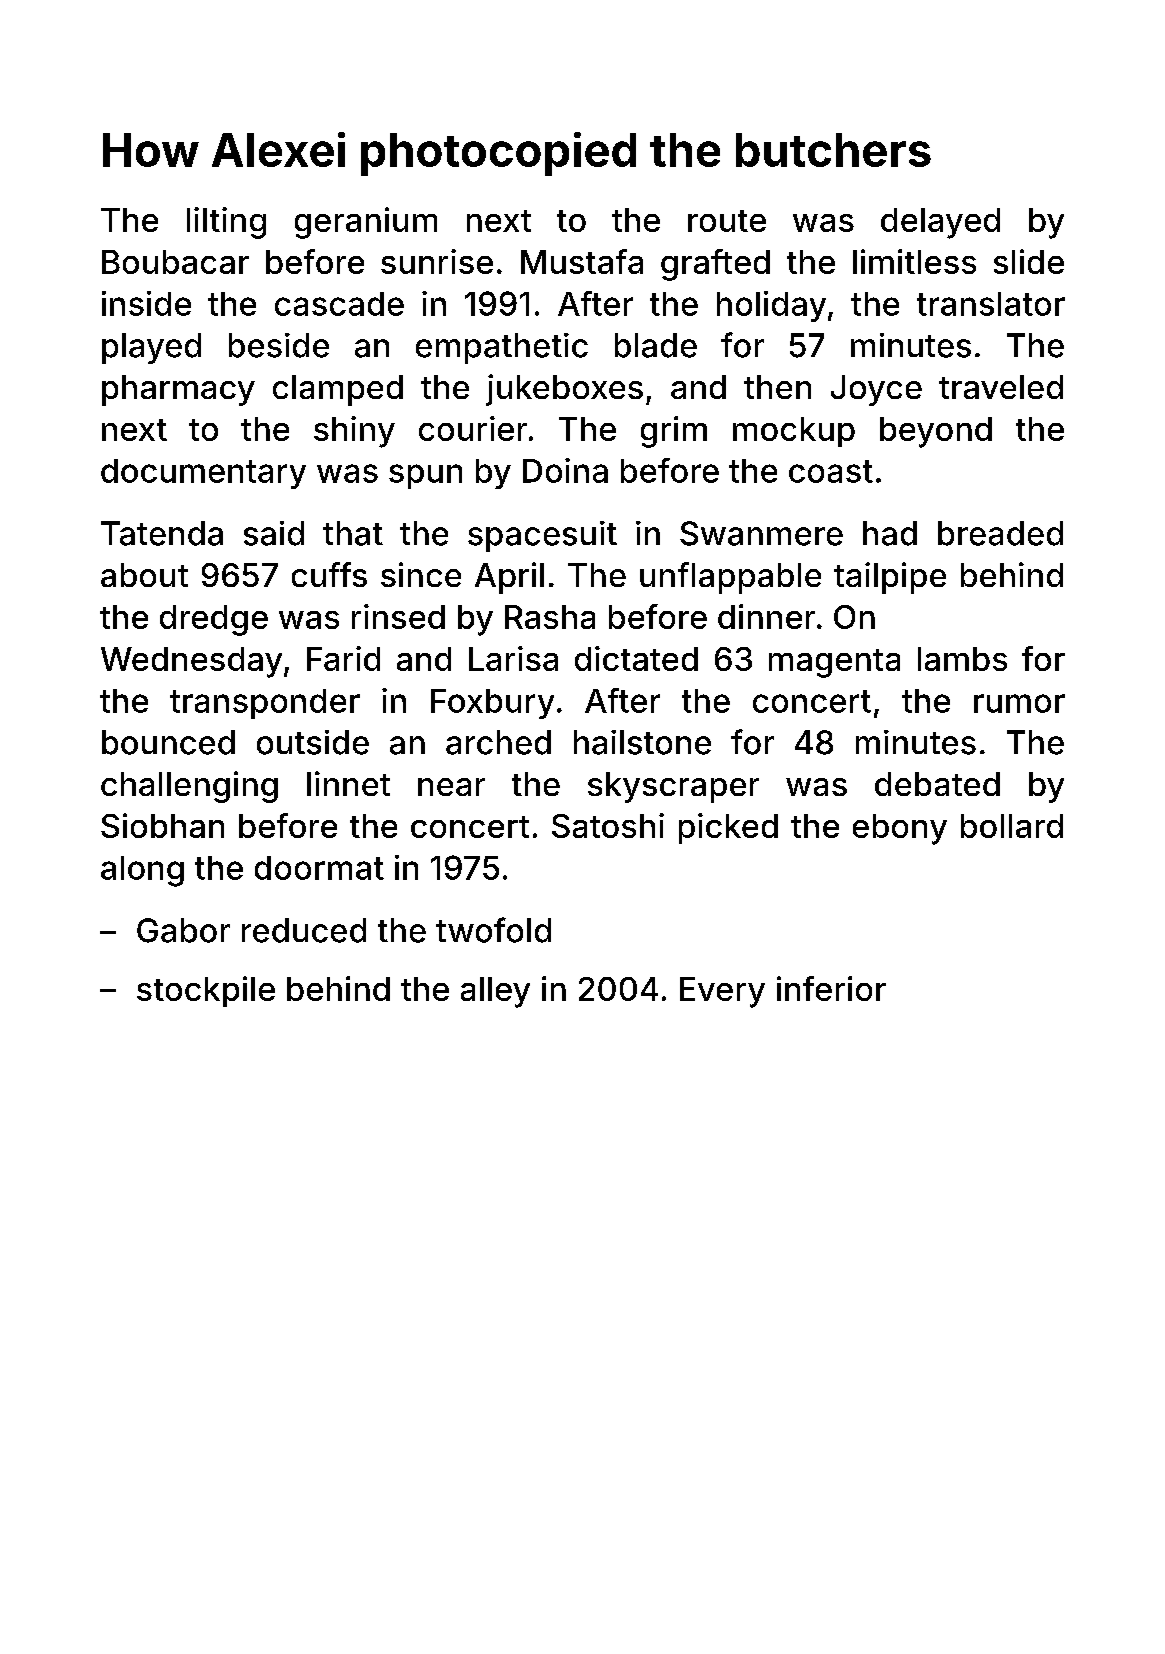 The width and height of the screenshot is (1165, 1654). What do you see at coordinates (421, 574) in the screenshot?
I see `since` at bounding box center [421, 574].
